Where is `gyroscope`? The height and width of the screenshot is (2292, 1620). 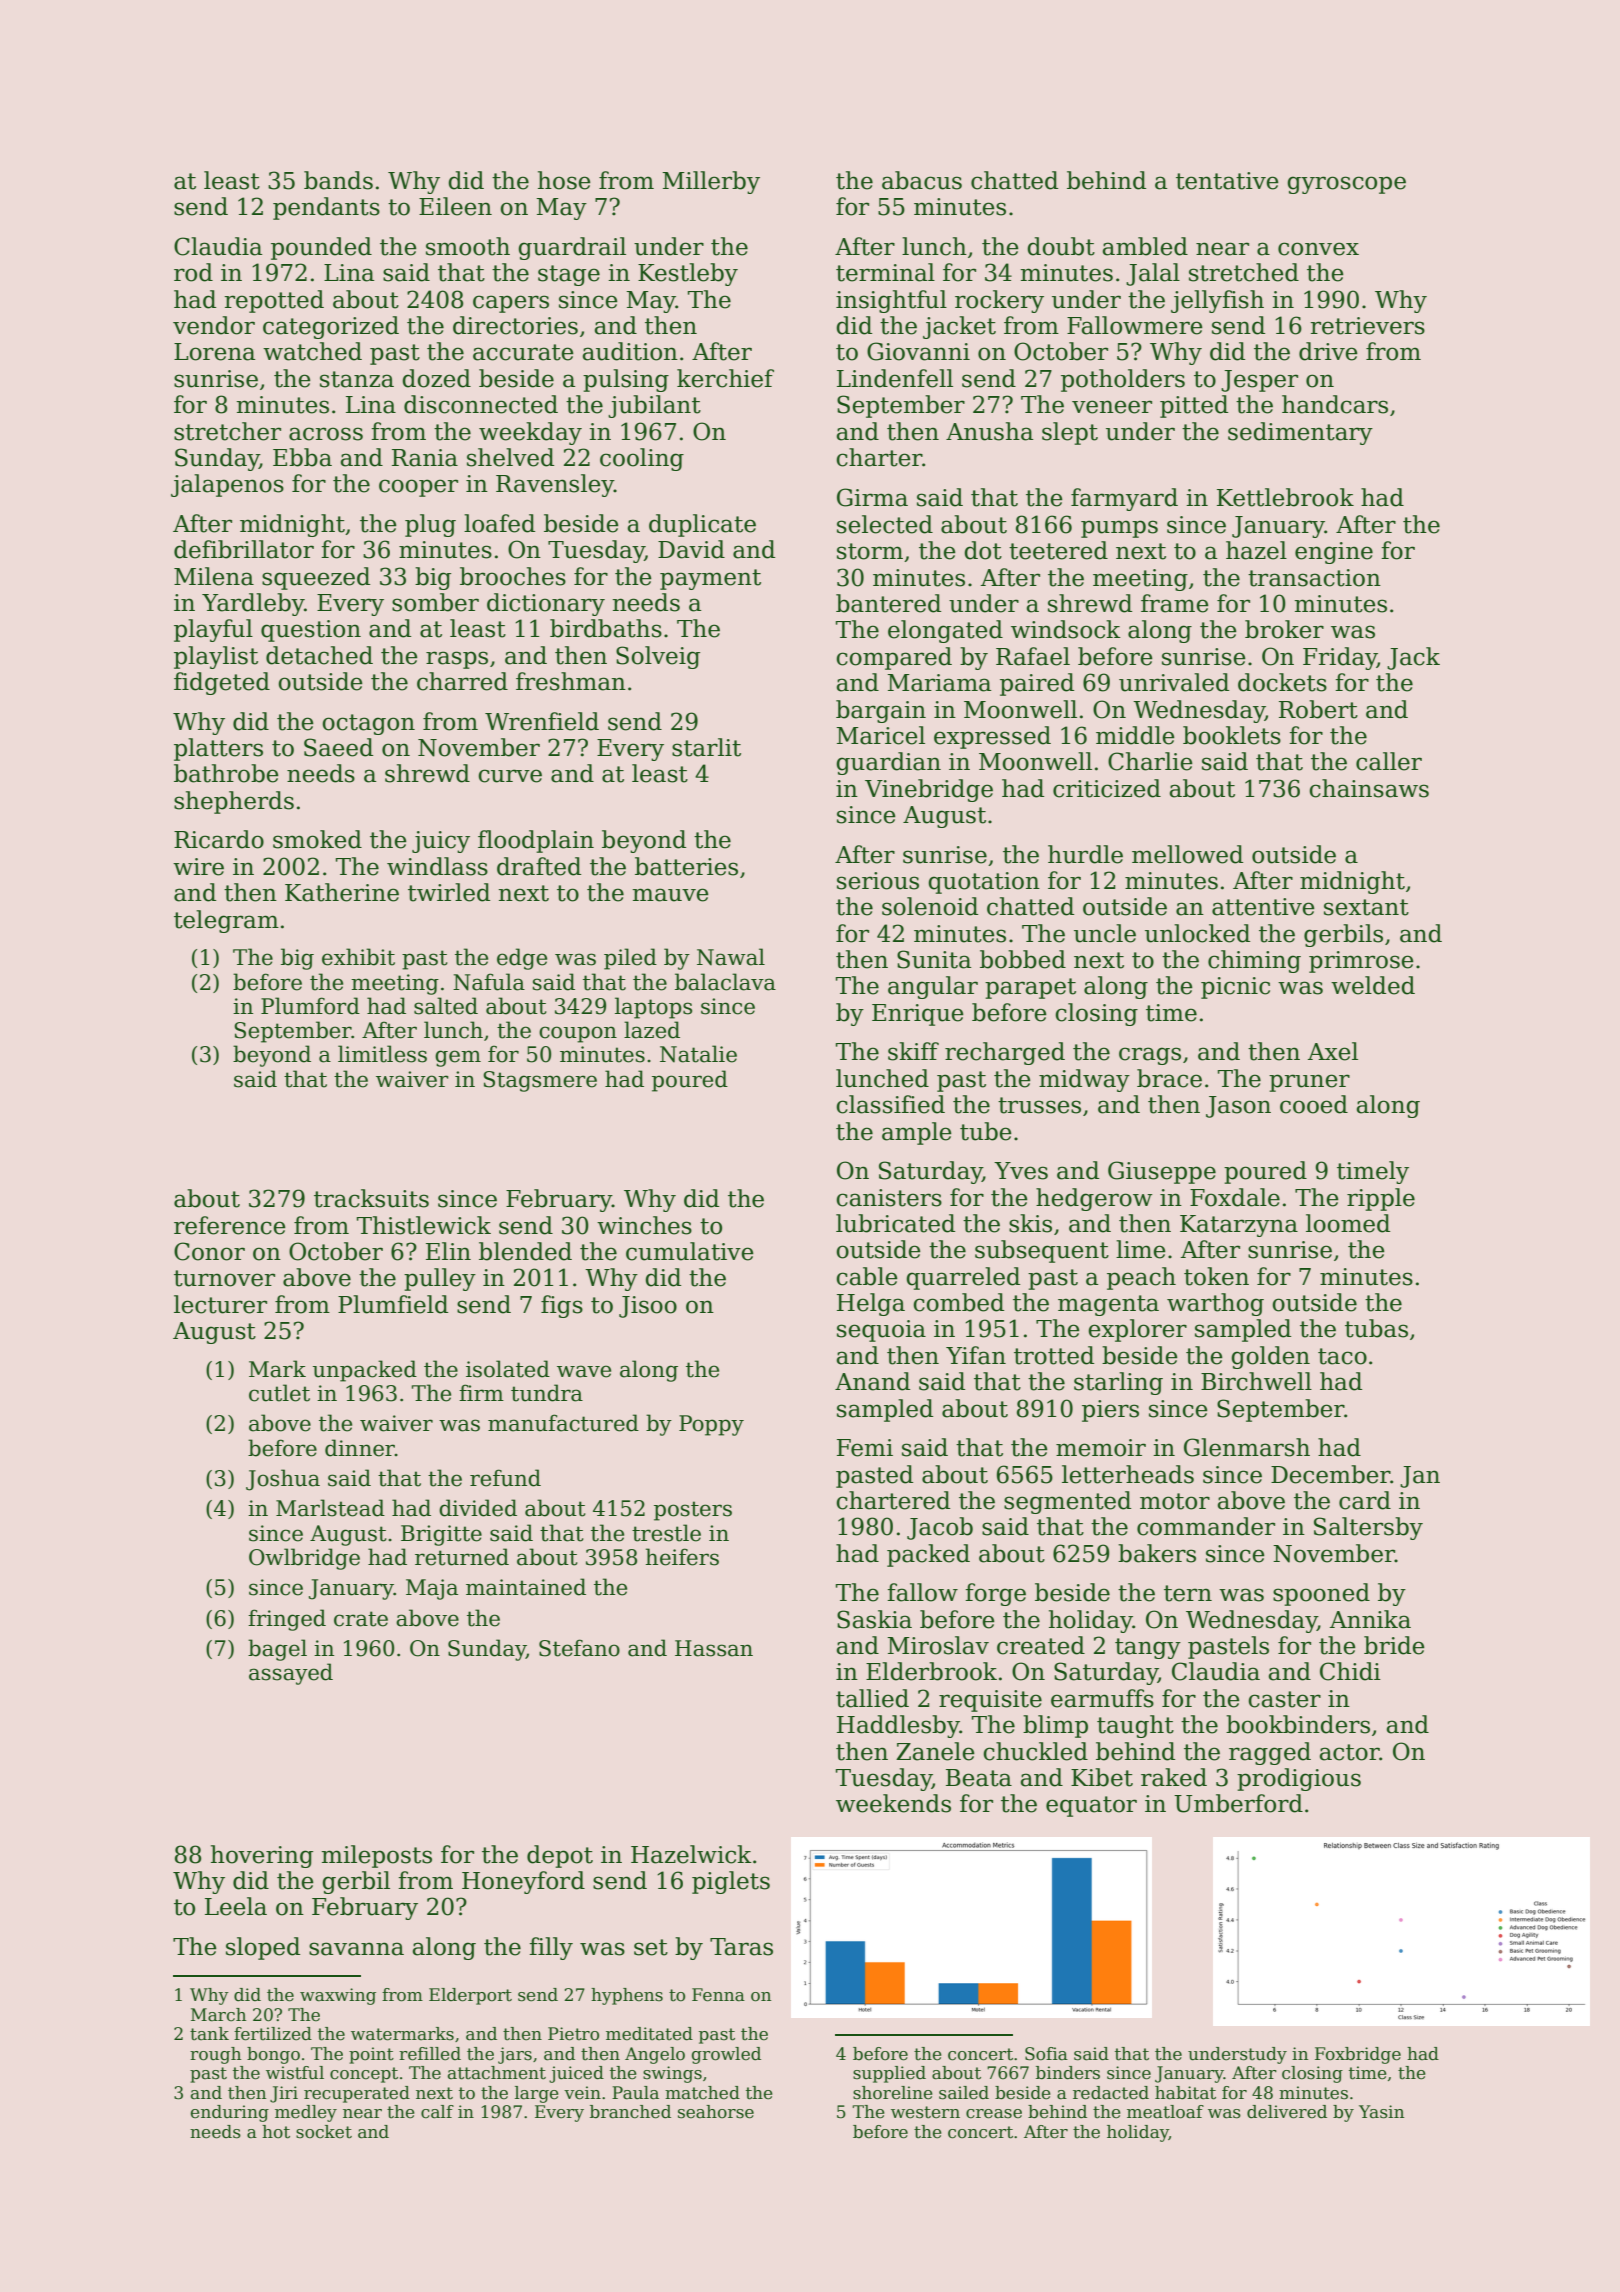 gyroscope is located at coordinates (1346, 185).
